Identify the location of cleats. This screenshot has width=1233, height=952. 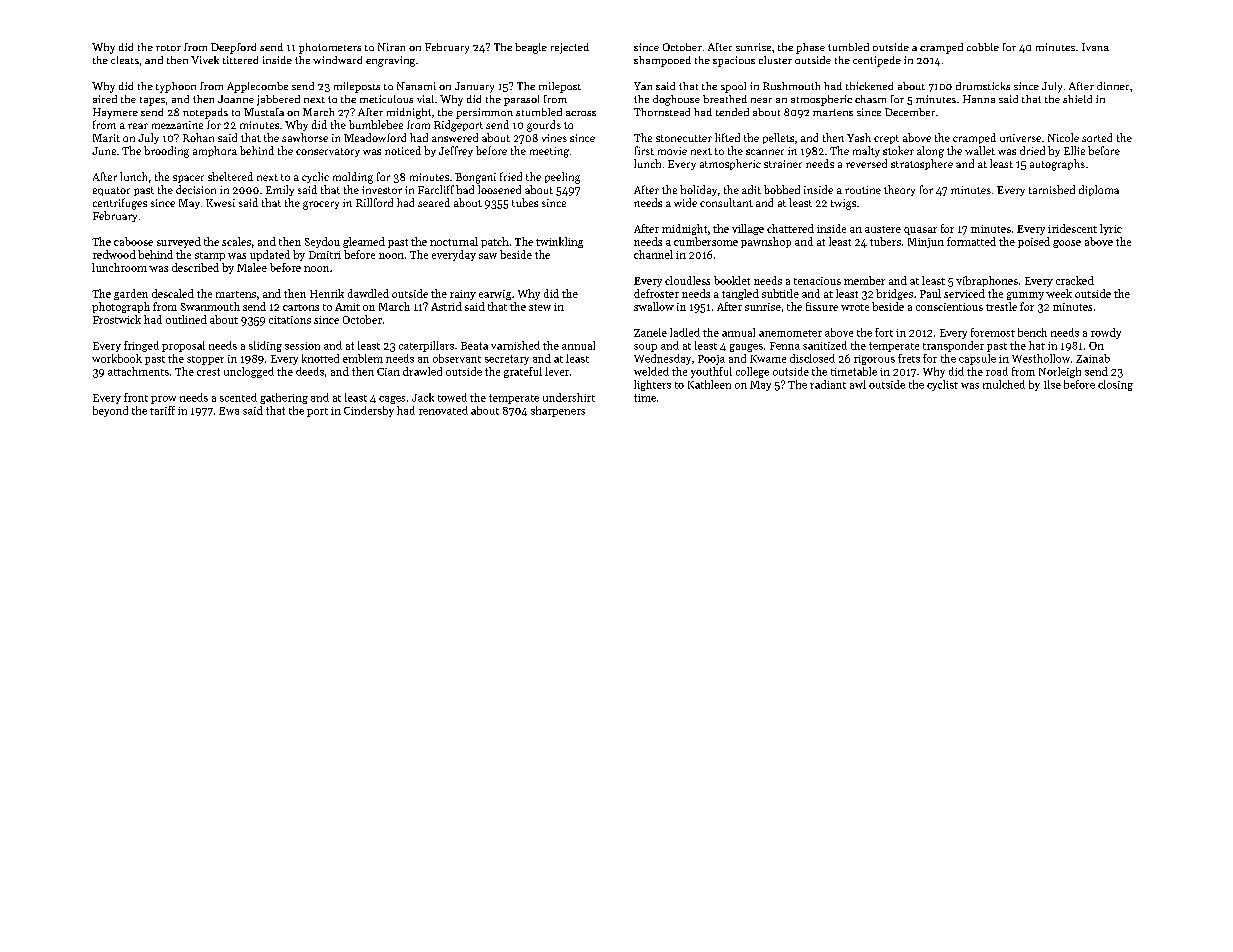
(125, 60).
